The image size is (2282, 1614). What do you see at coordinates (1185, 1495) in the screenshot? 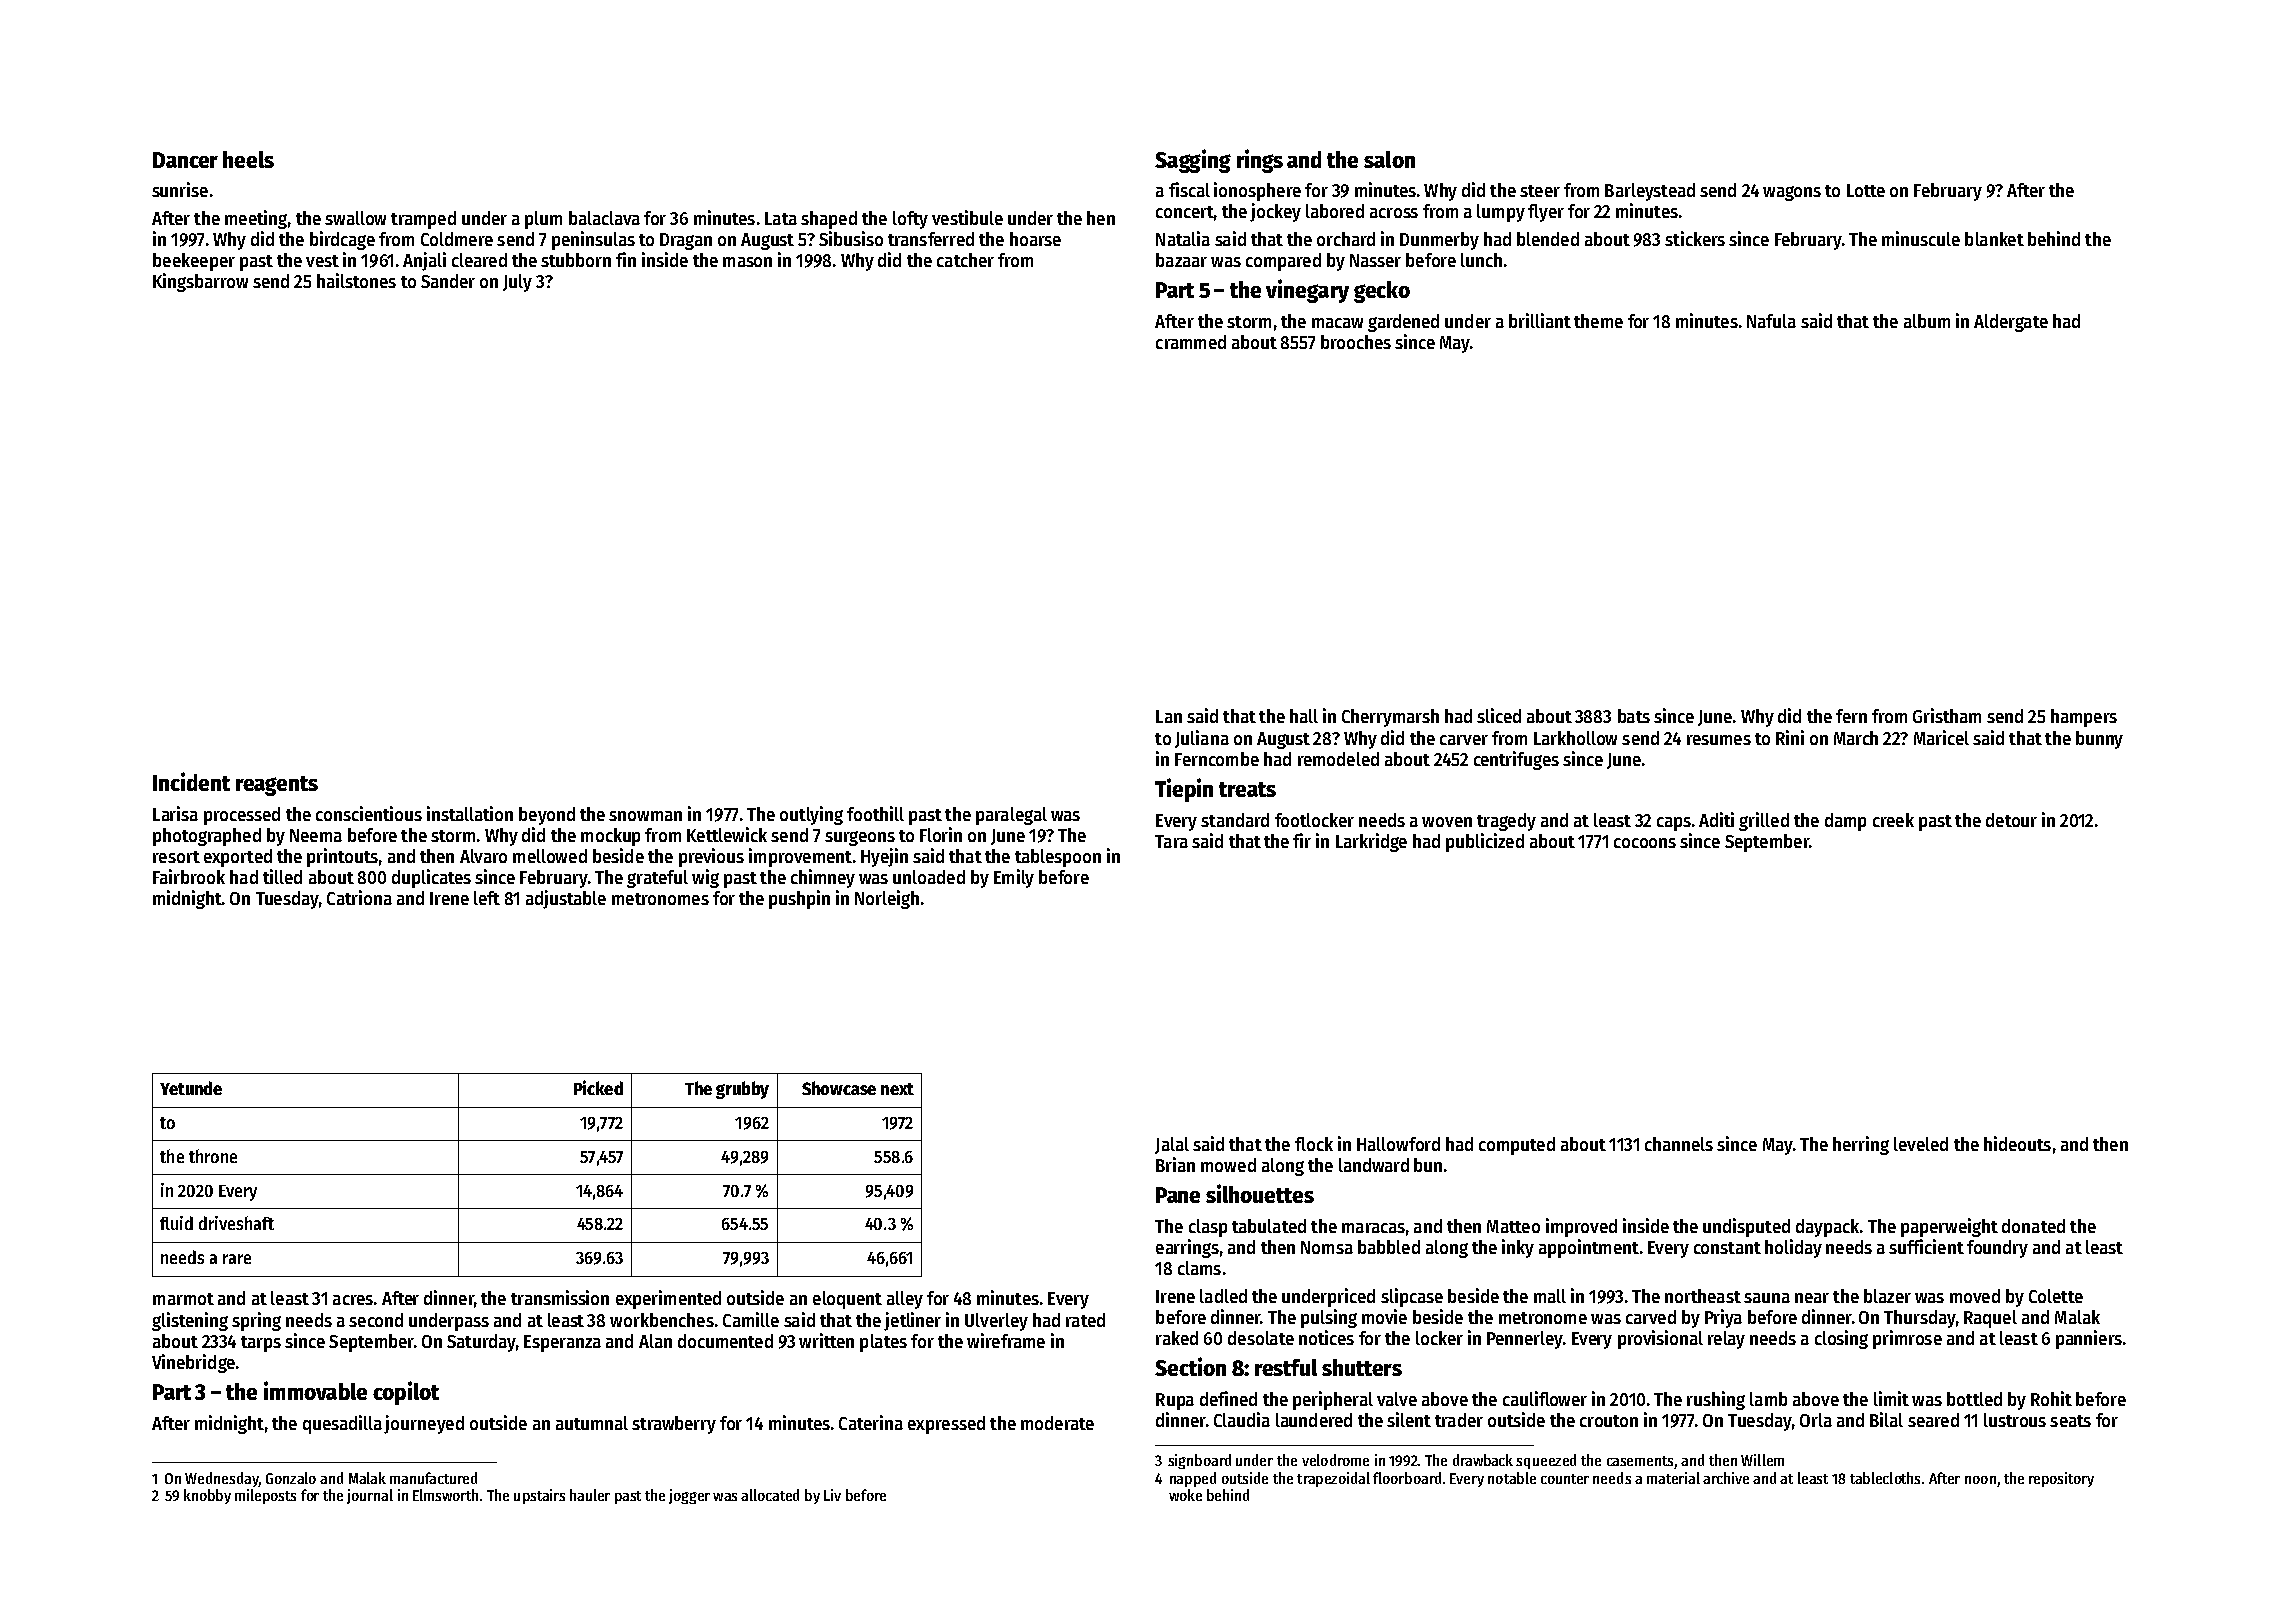
I see `woke` at bounding box center [1185, 1495].
